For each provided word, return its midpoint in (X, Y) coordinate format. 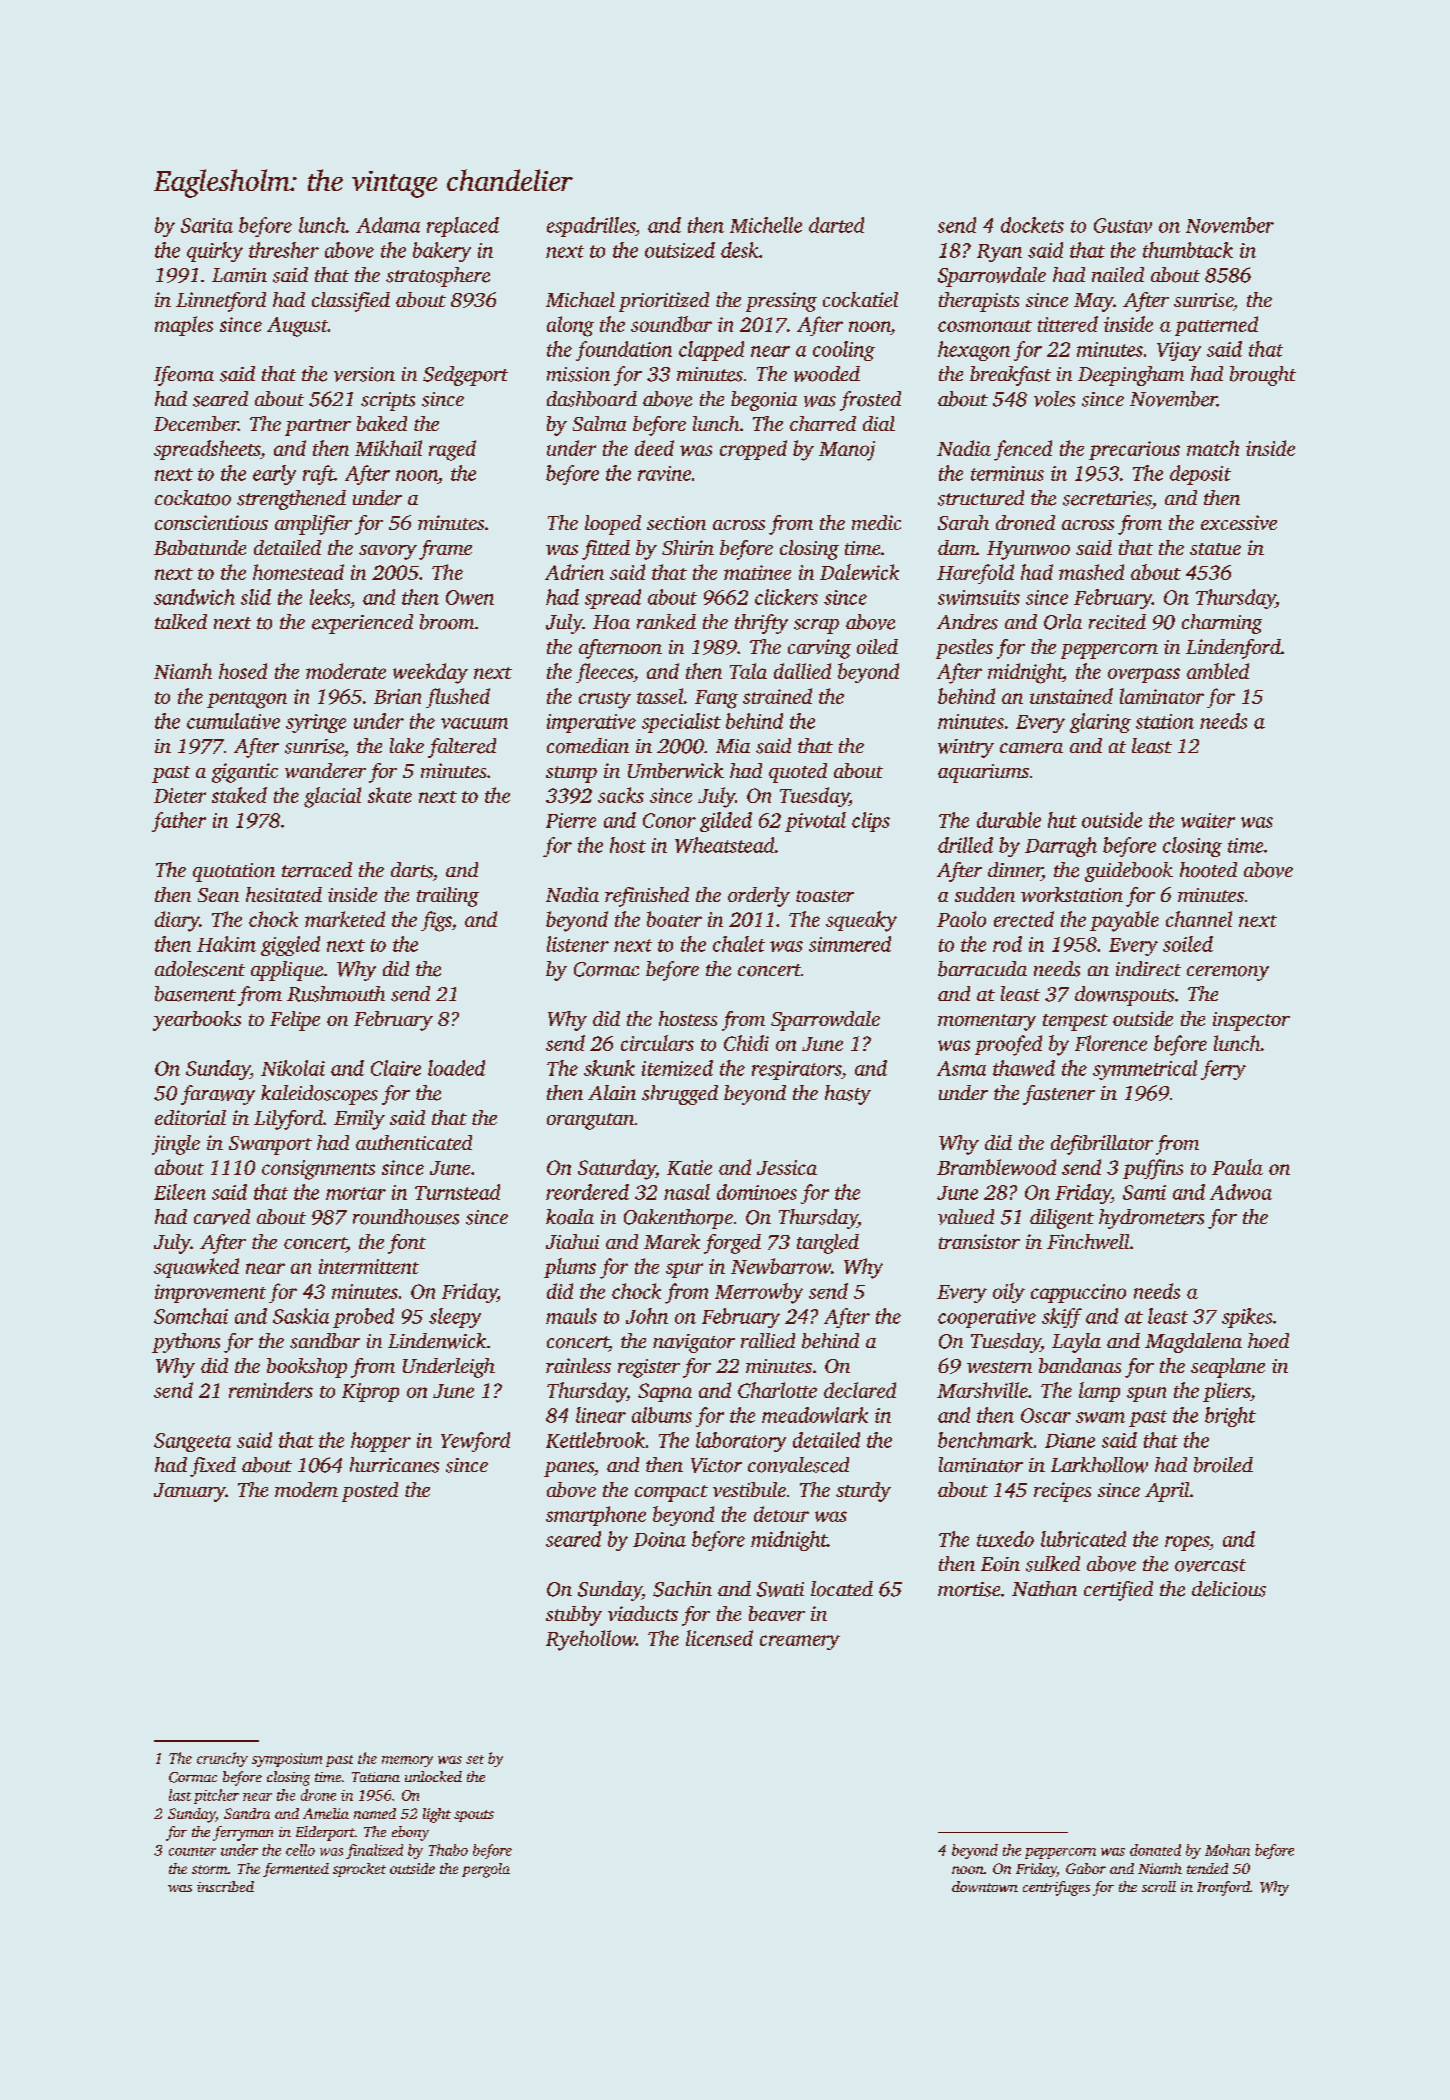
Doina (659, 1539)
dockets (1032, 225)
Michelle (766, 225)
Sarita (207, 225)
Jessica (787, 1167)
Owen (470, 597)
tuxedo (1005, 1539)
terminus (1007, 473)
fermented (296, 1870)
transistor (979, 1241)
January (190, 1492)
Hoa (611, 622)
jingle (176, 1145)
